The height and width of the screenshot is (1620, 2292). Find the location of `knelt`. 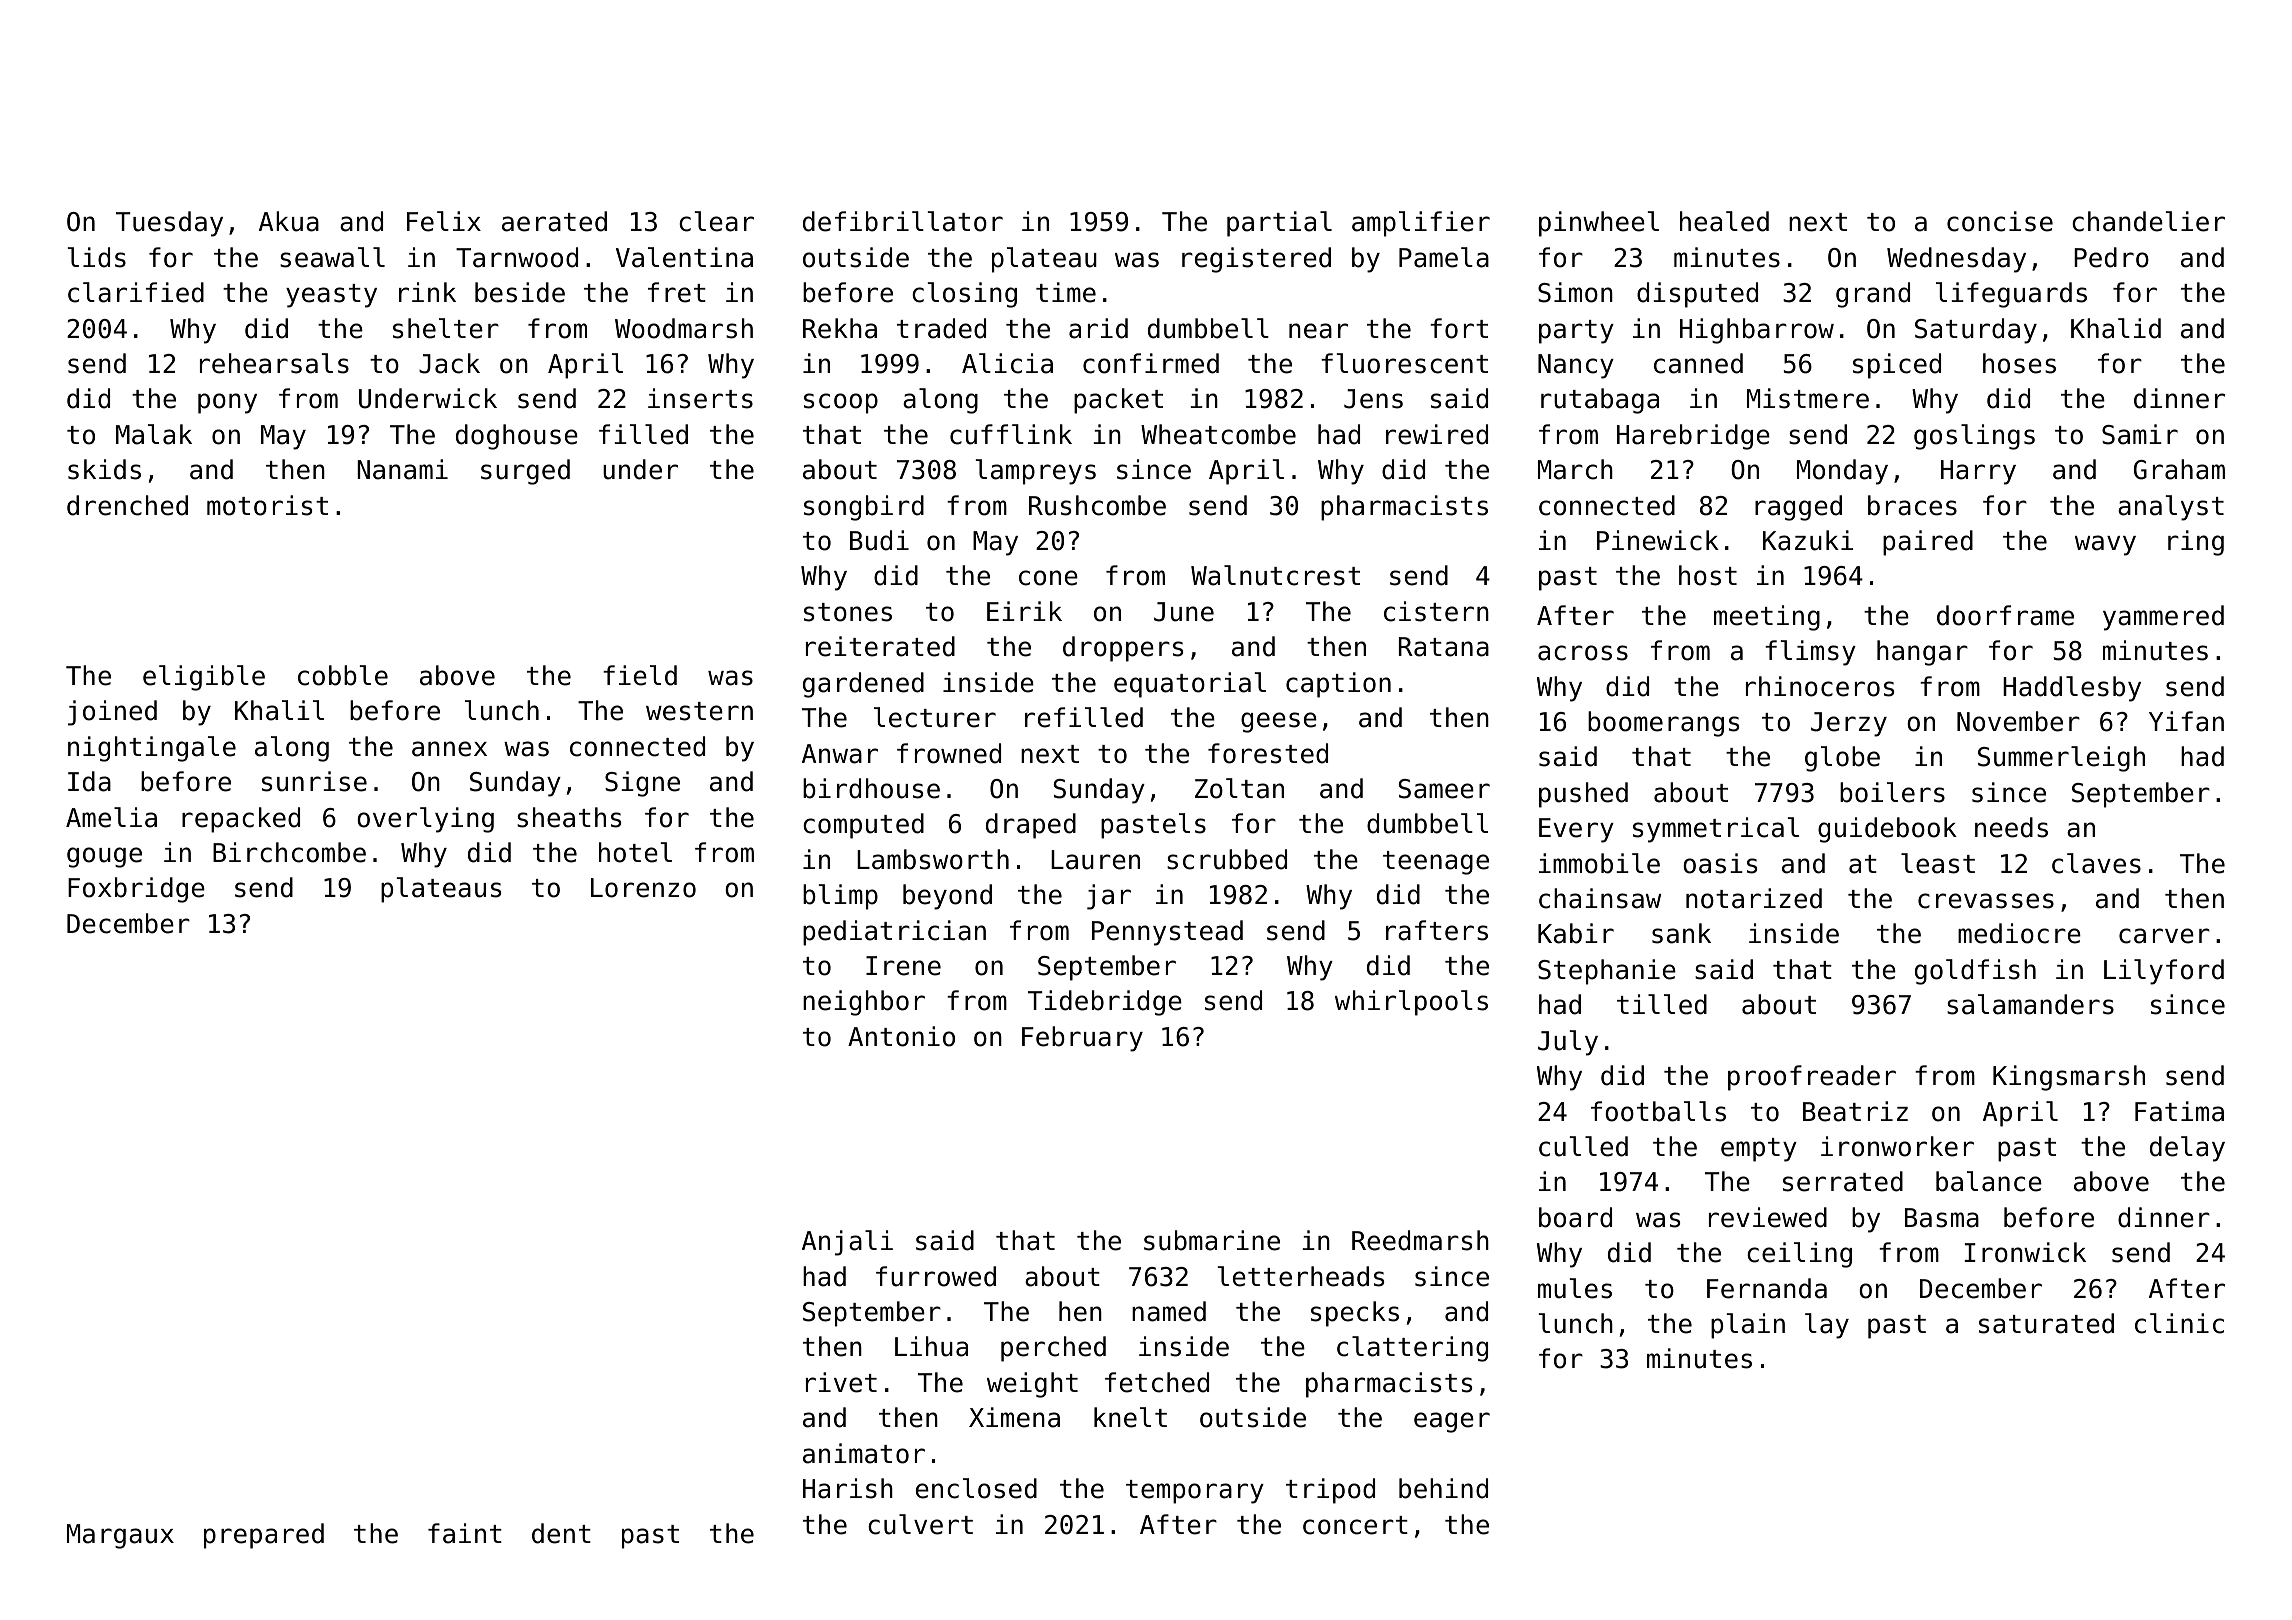

knelt is located at coordinates (1130, 1417).
